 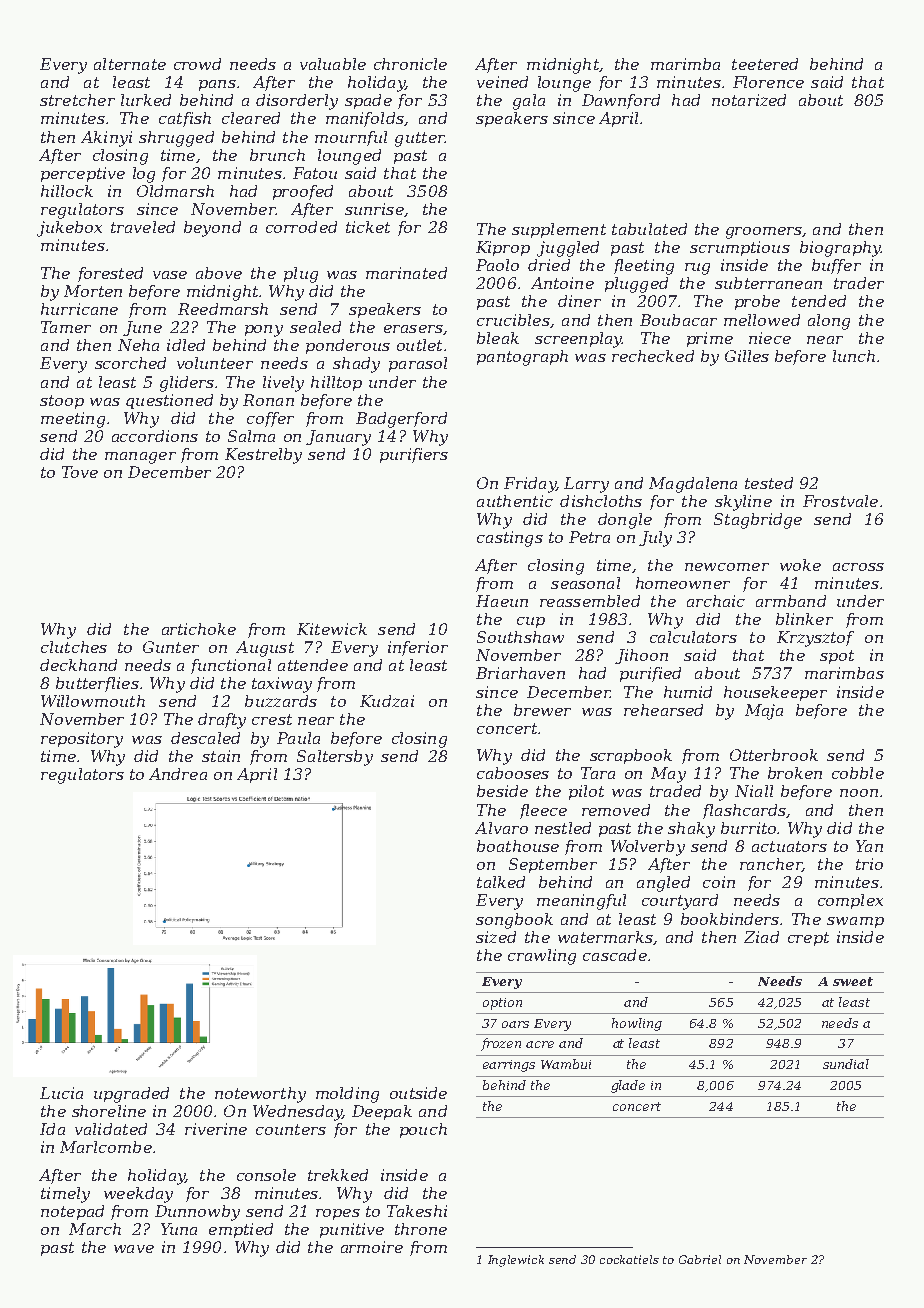 What do you see at coordinates (199, 629) in the document?
I see `artichoke` at bounding box center [199, 629].
